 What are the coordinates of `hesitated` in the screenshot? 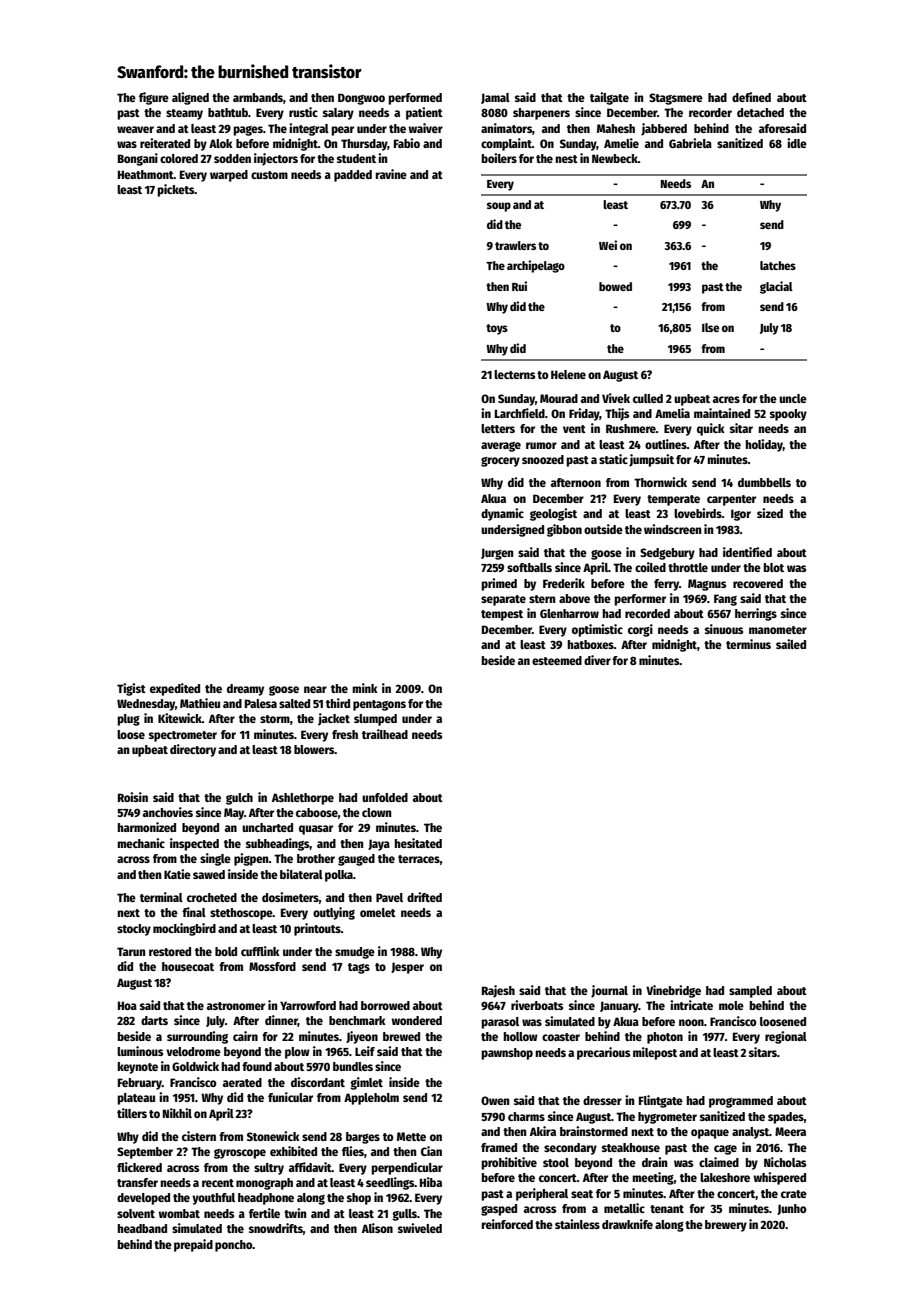 It's located at (418, 843).
